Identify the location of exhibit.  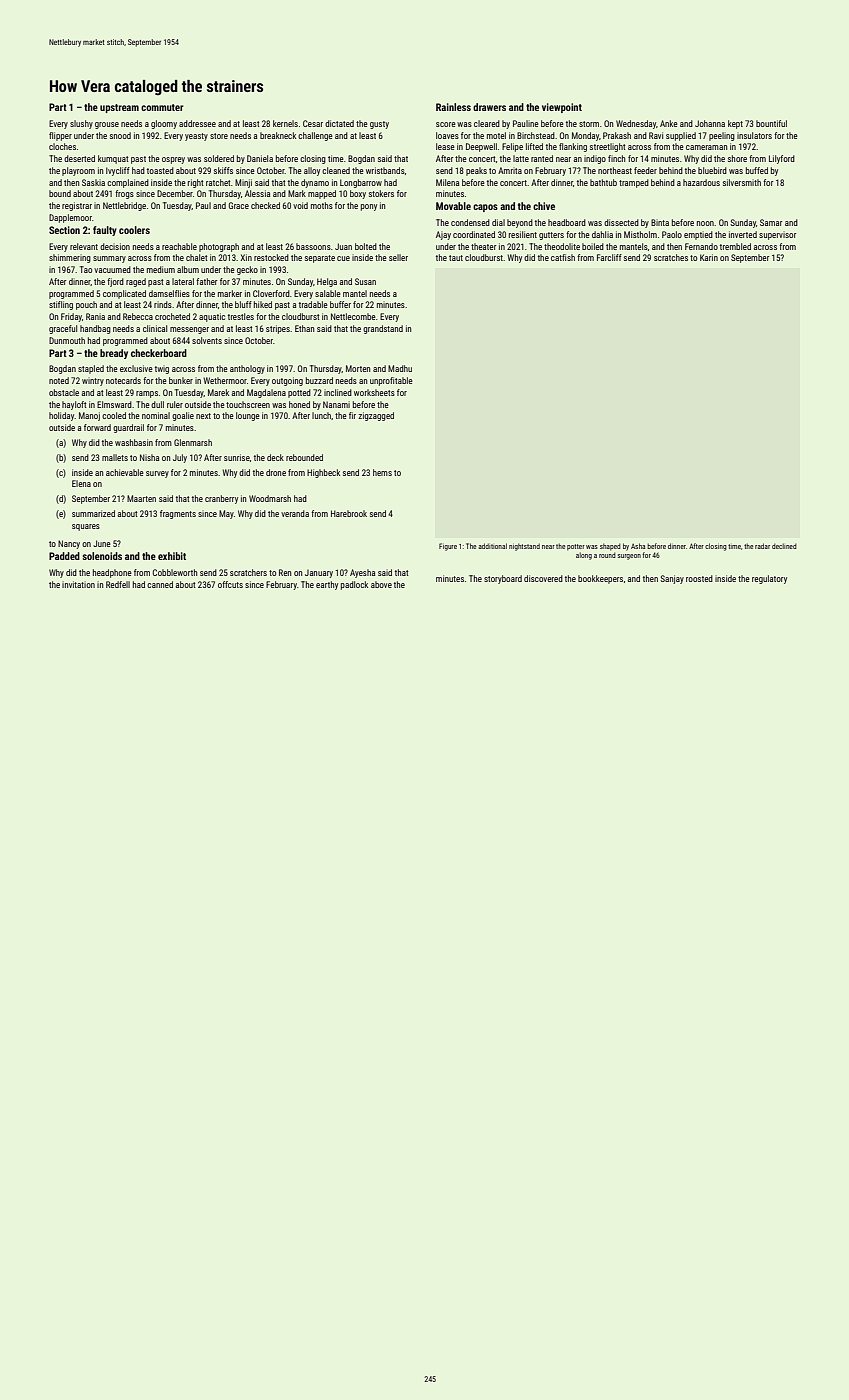
(172, 556).
